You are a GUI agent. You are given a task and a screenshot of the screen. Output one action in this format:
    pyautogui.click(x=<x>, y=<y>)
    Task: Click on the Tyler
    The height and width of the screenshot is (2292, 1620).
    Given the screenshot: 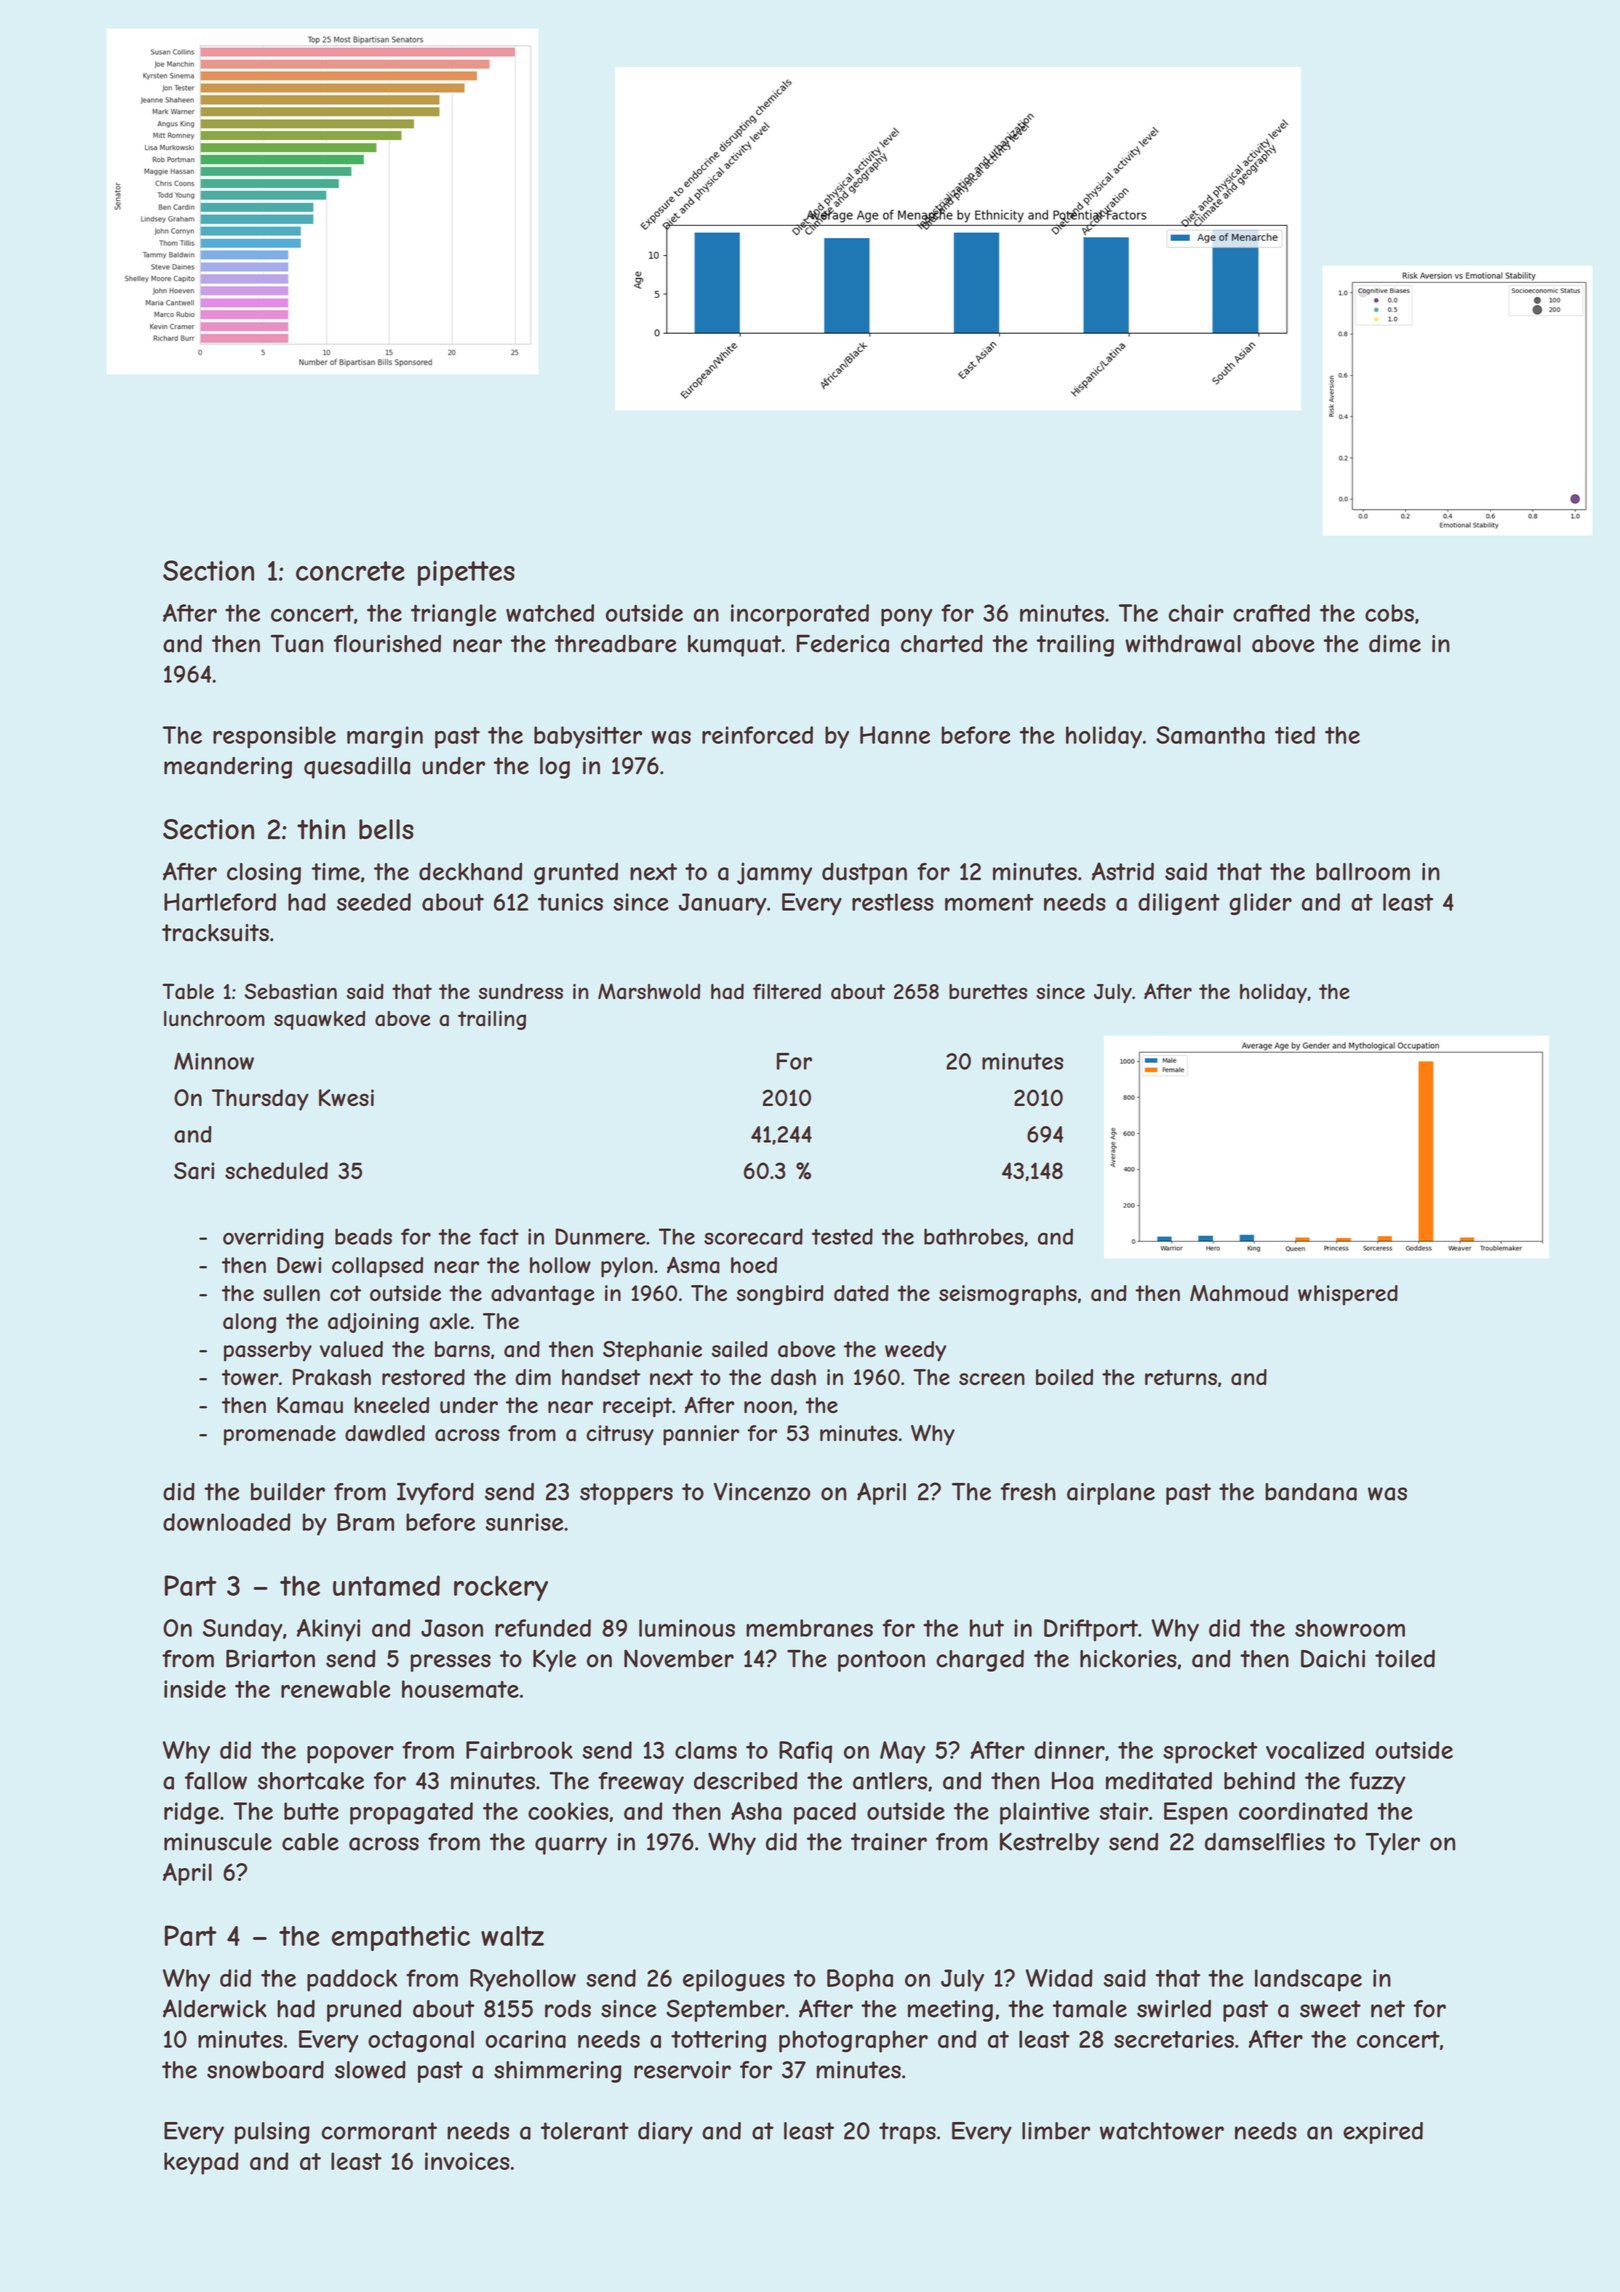 What is the action you would take?
    pyautogui.click(x=1392, y=1844)
